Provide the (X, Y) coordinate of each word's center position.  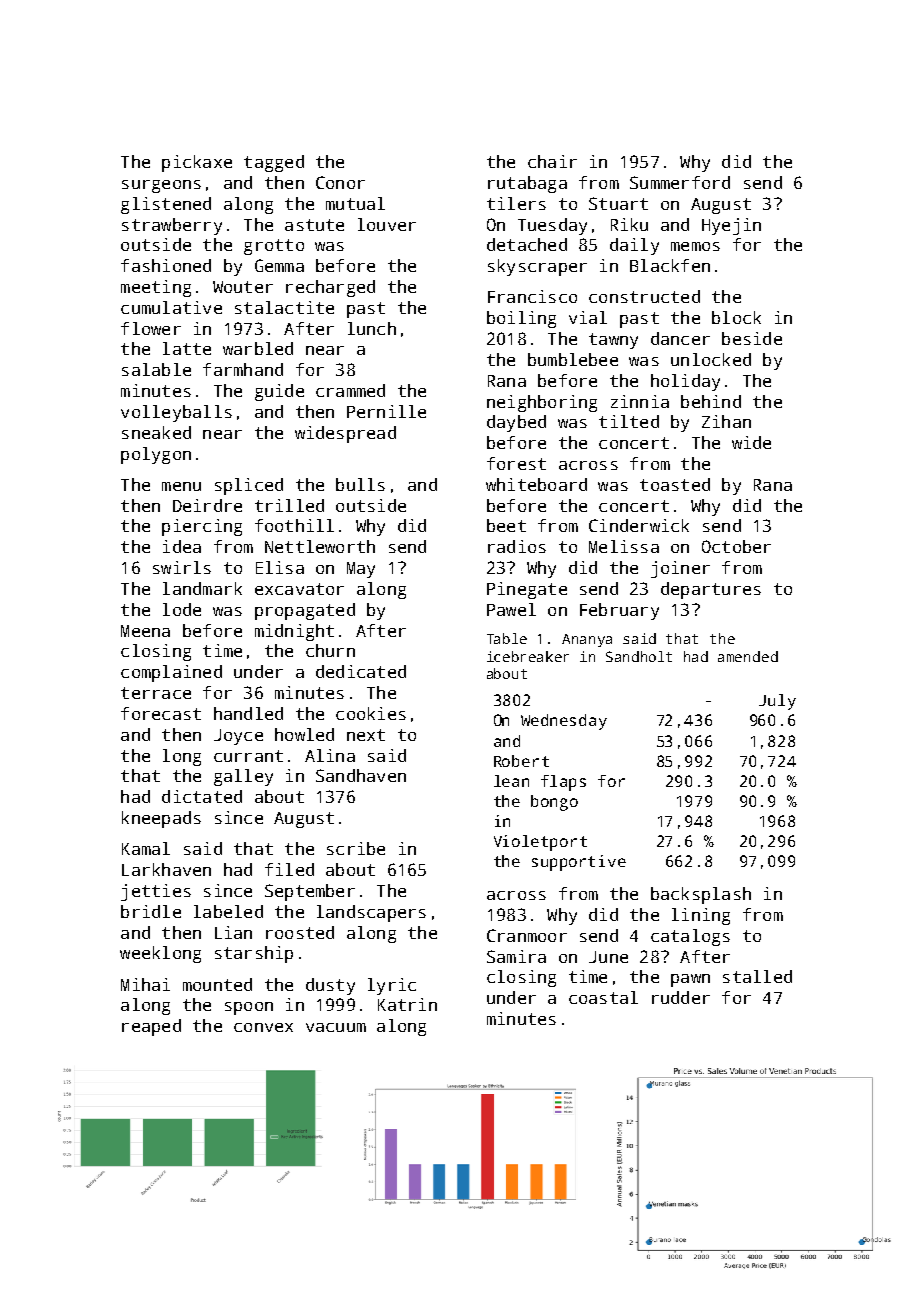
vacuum (336, 1027)
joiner (680, 569)
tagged (274, 163)
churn (330, 650)
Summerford (680, 182)
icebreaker (528, 656)
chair (552, 161)
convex (263, 1027)
